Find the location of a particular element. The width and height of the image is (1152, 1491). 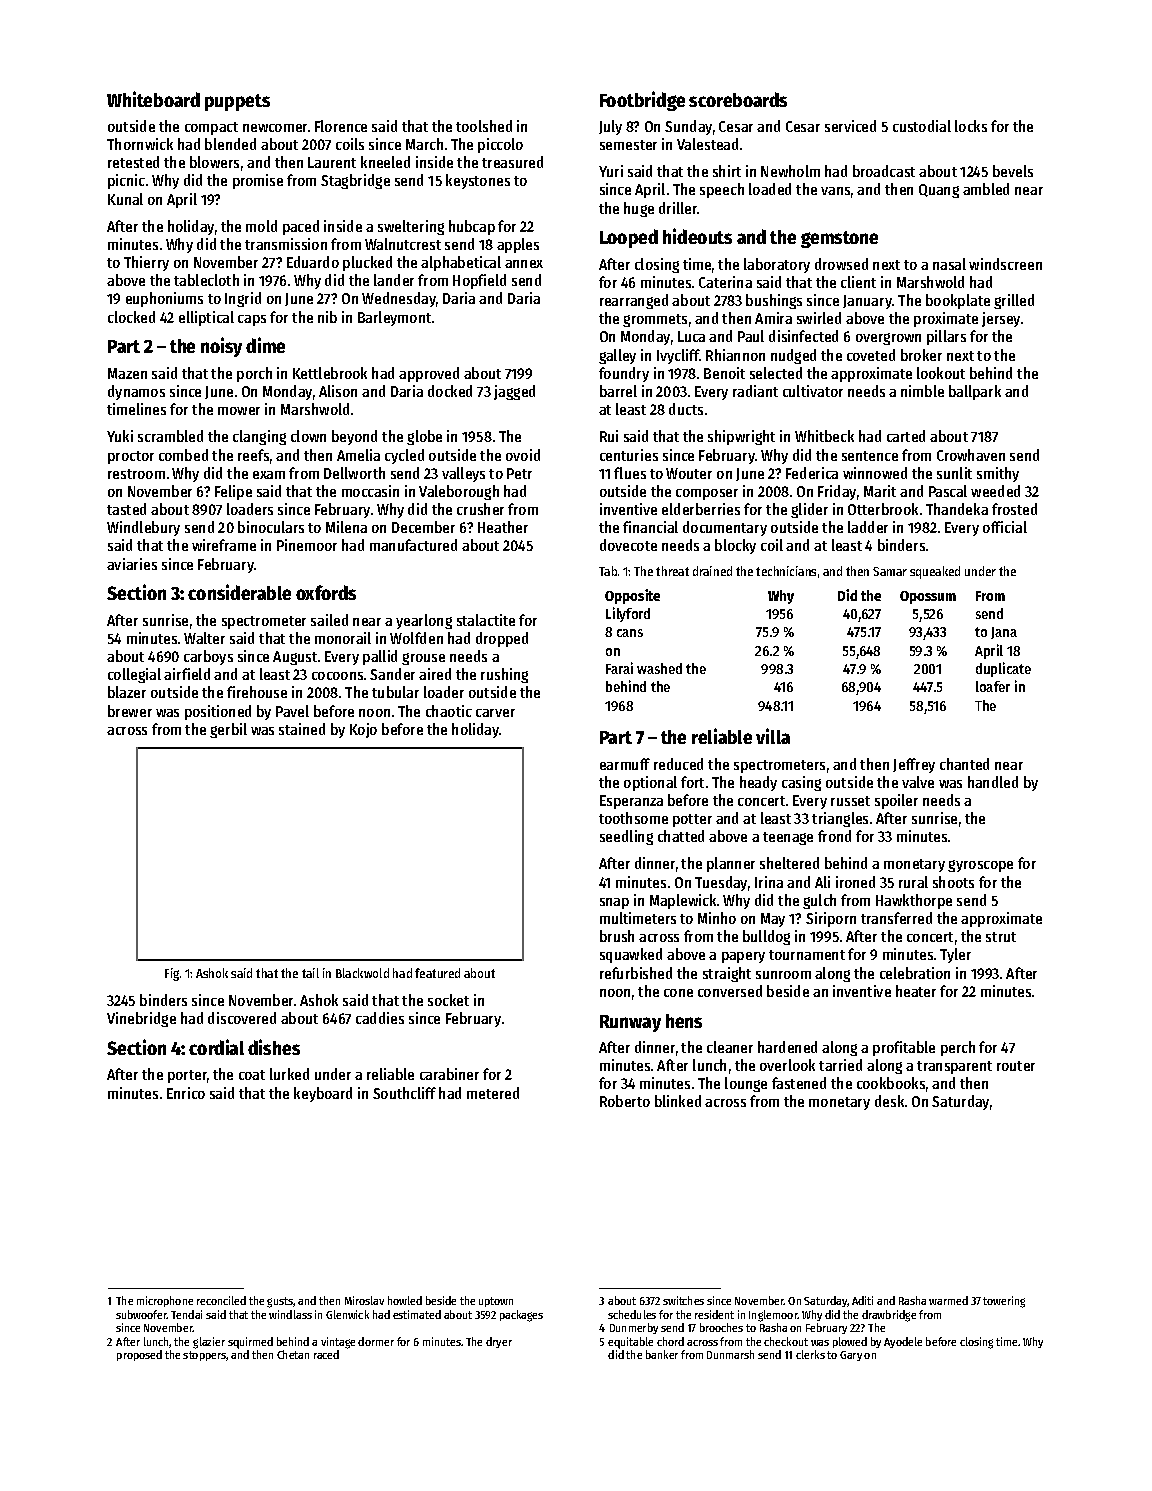

squawked is located at coordinates (631, 955).
